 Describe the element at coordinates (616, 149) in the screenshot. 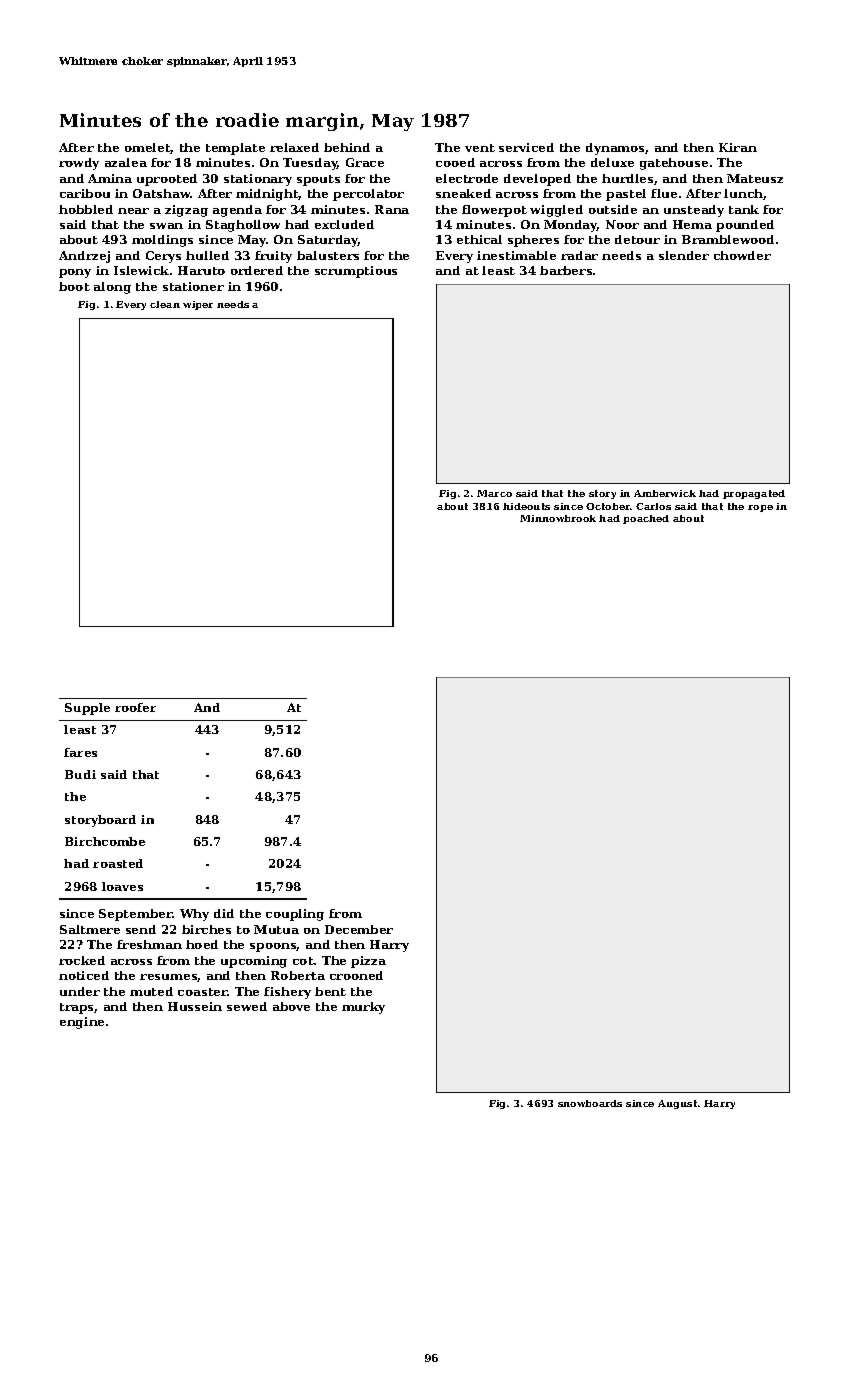

I see `dynamos` at that location.
